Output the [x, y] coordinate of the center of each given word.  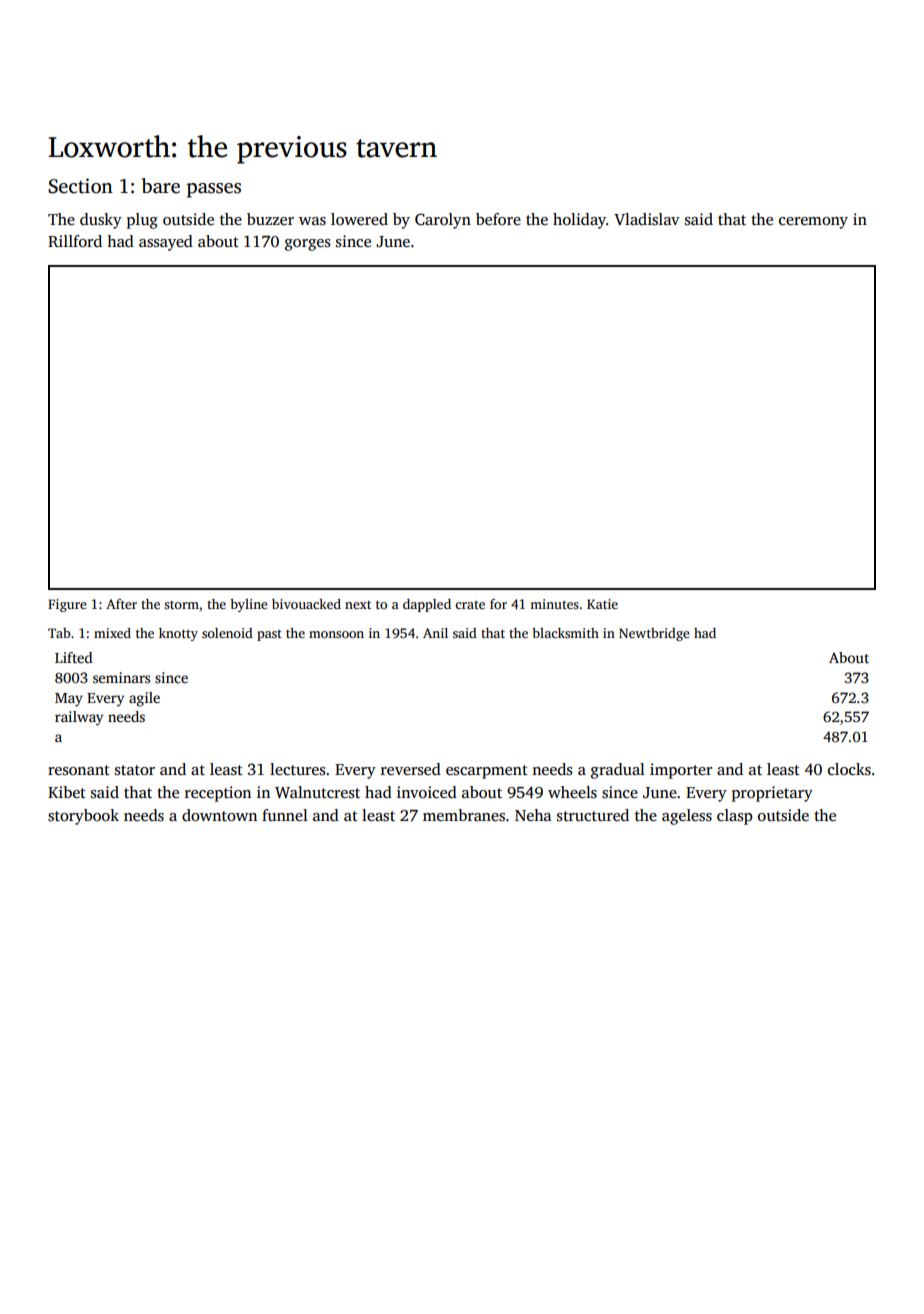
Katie [602, 604]
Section [80, 186]
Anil [435, 633]
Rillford [75, 241]
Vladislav [647, 219]
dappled [427, 605]
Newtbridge [654, 634]
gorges [308, 245]
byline [249, 605]
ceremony [813, 223]
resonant [79, 770]
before [498, 219]
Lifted [74, 657]
